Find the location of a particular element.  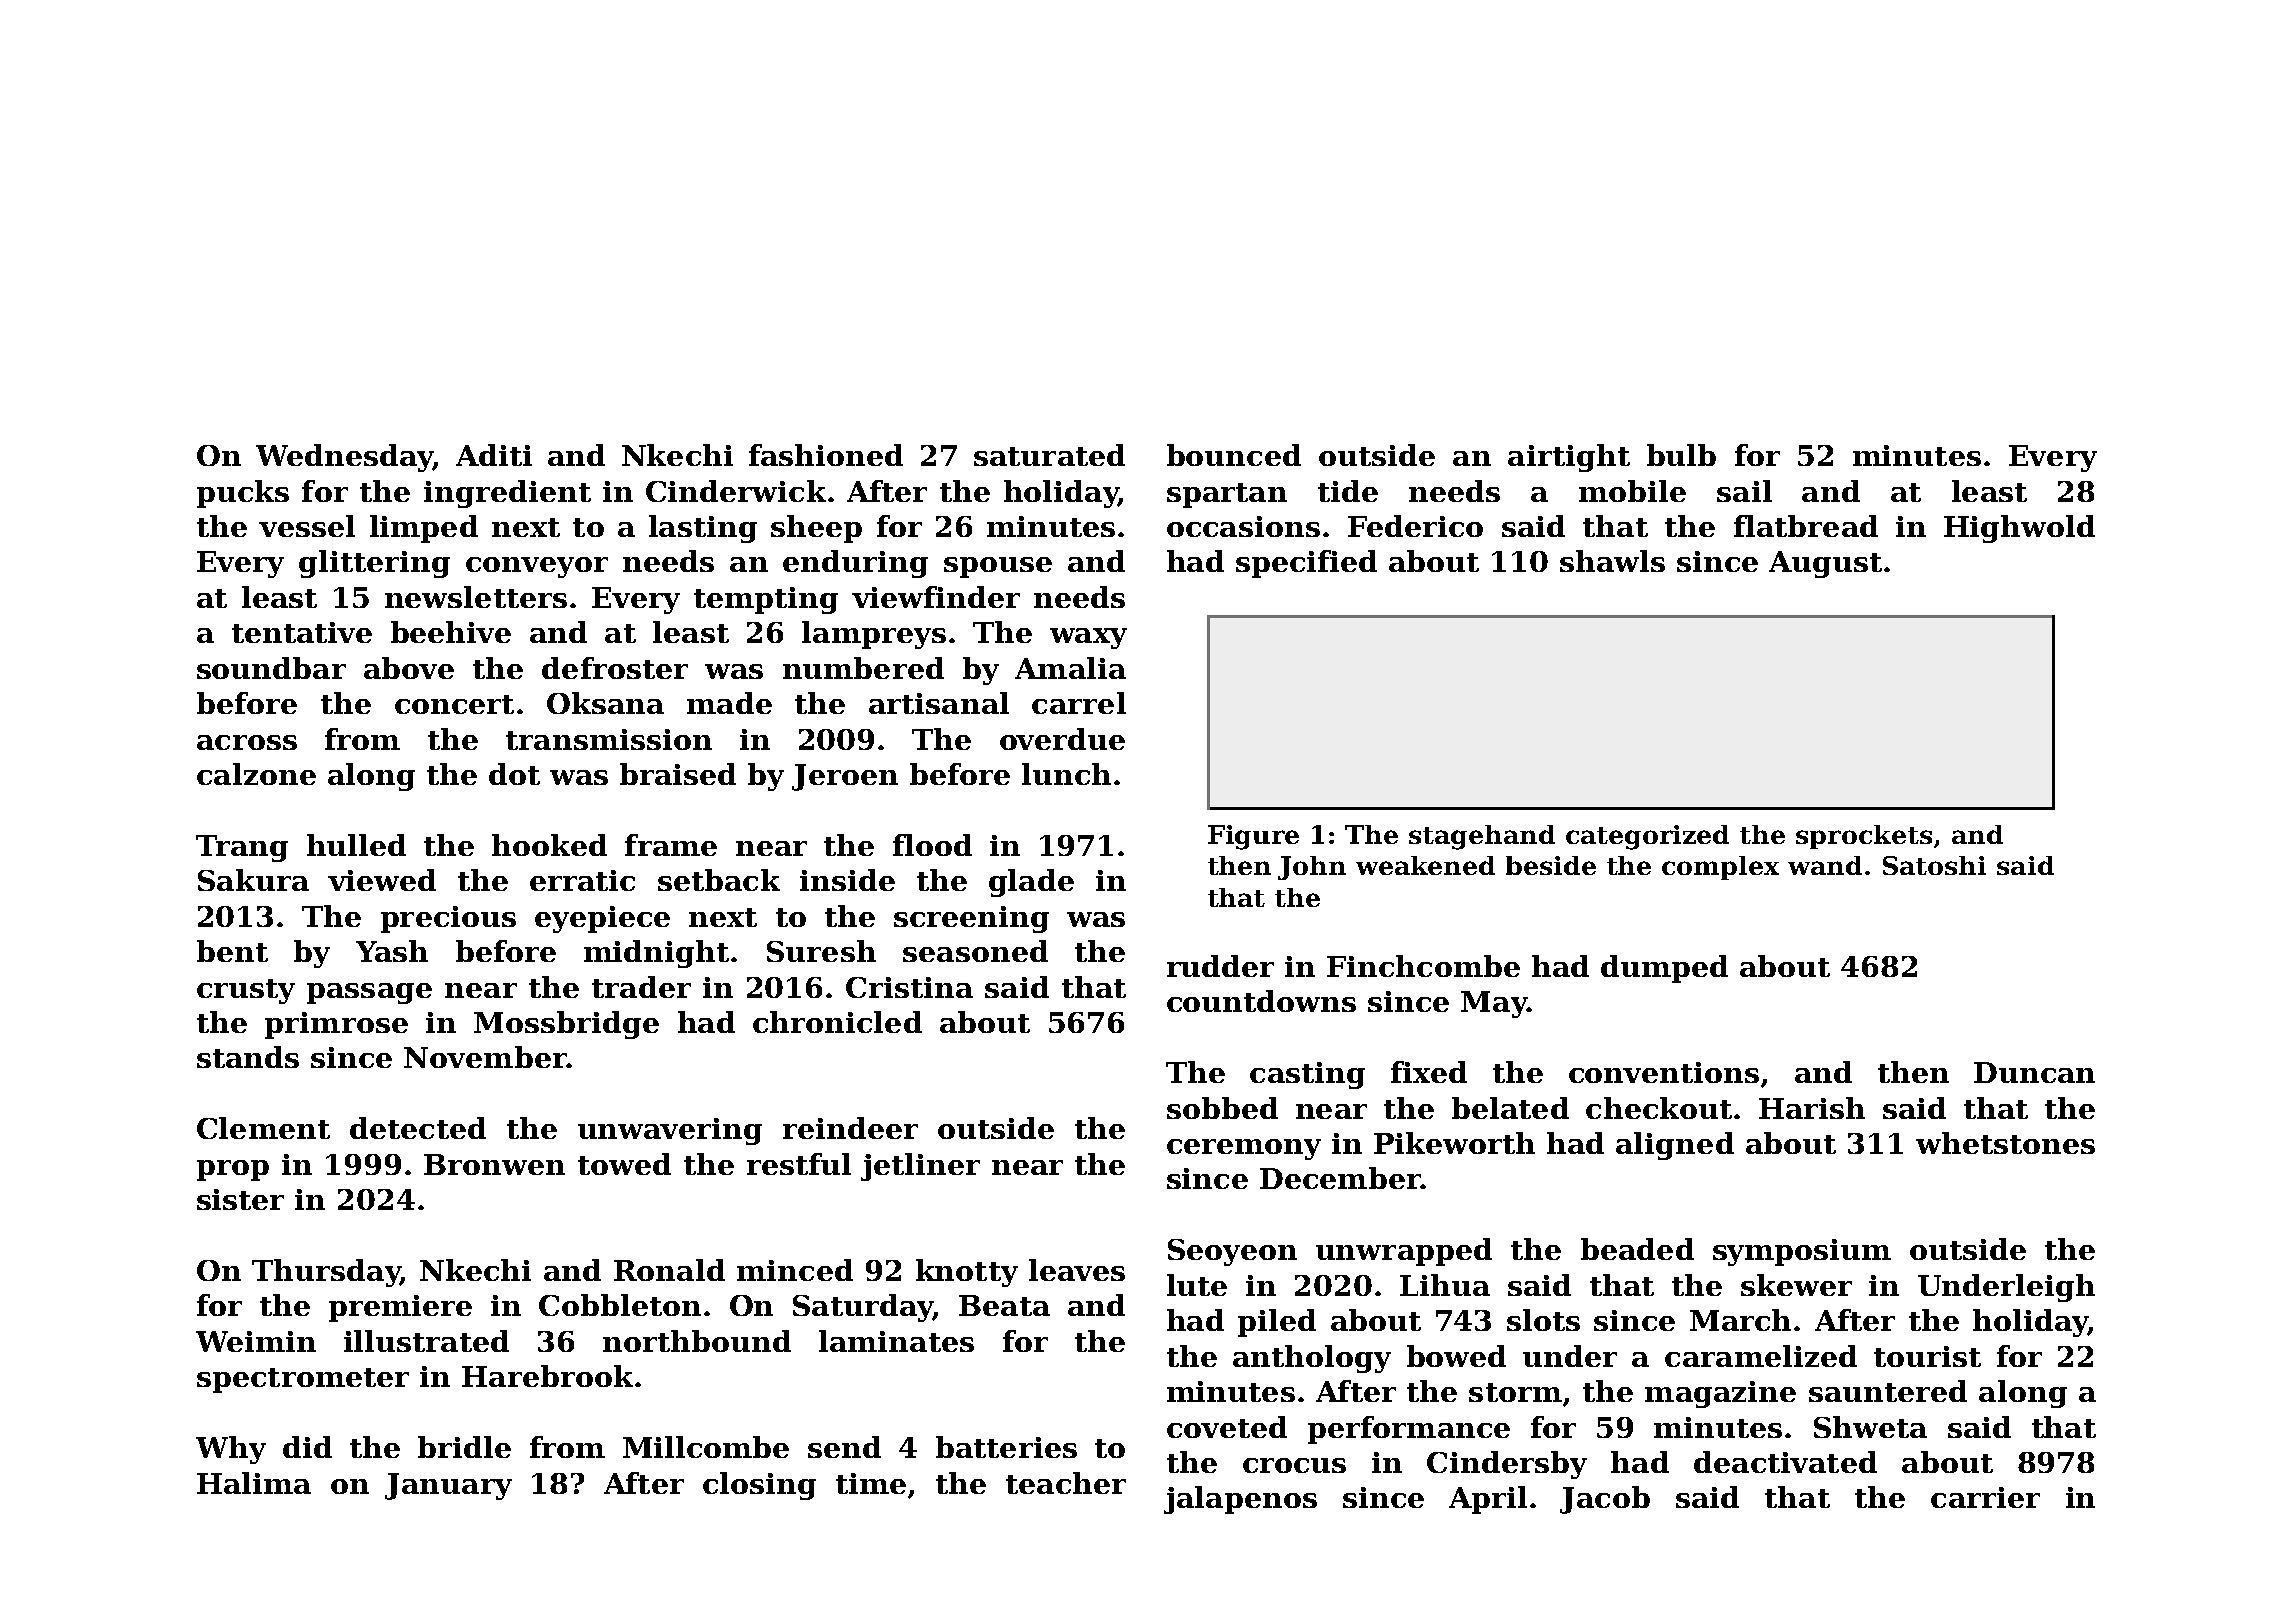

closing is located at coordinates (759, 1486).
